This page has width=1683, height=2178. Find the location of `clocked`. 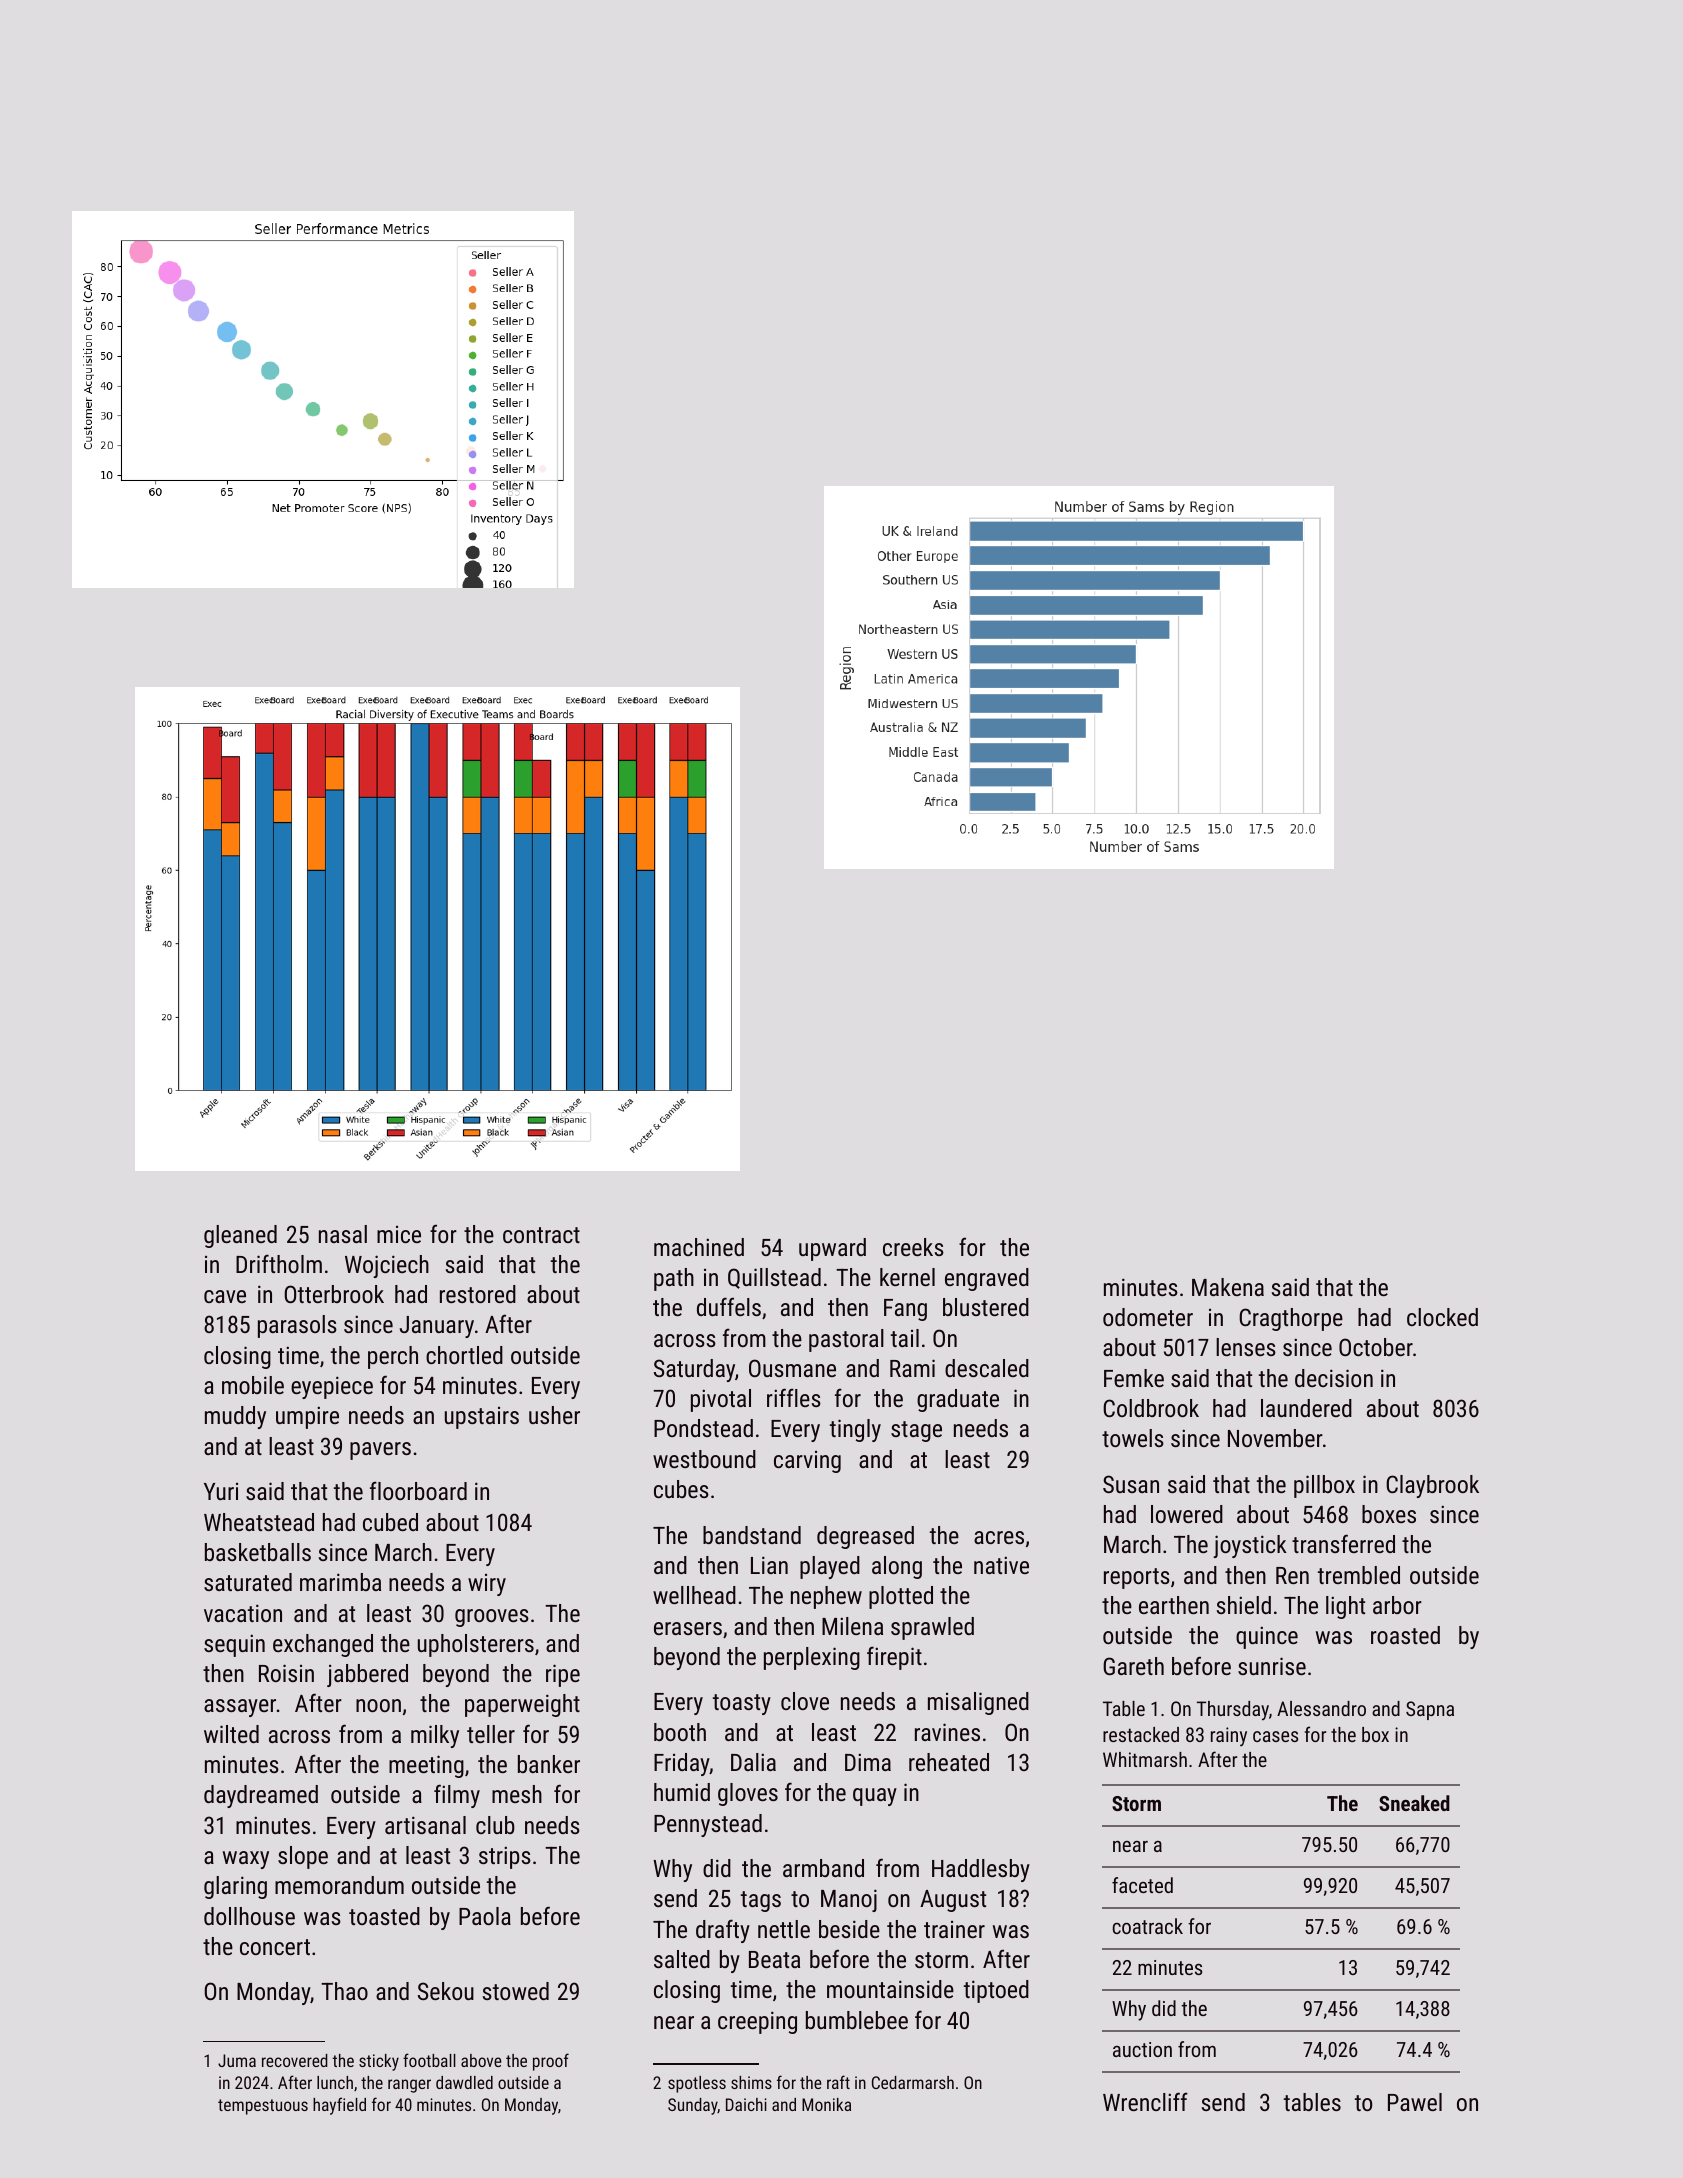

clocked is located at coordinates (1442, 1317).
